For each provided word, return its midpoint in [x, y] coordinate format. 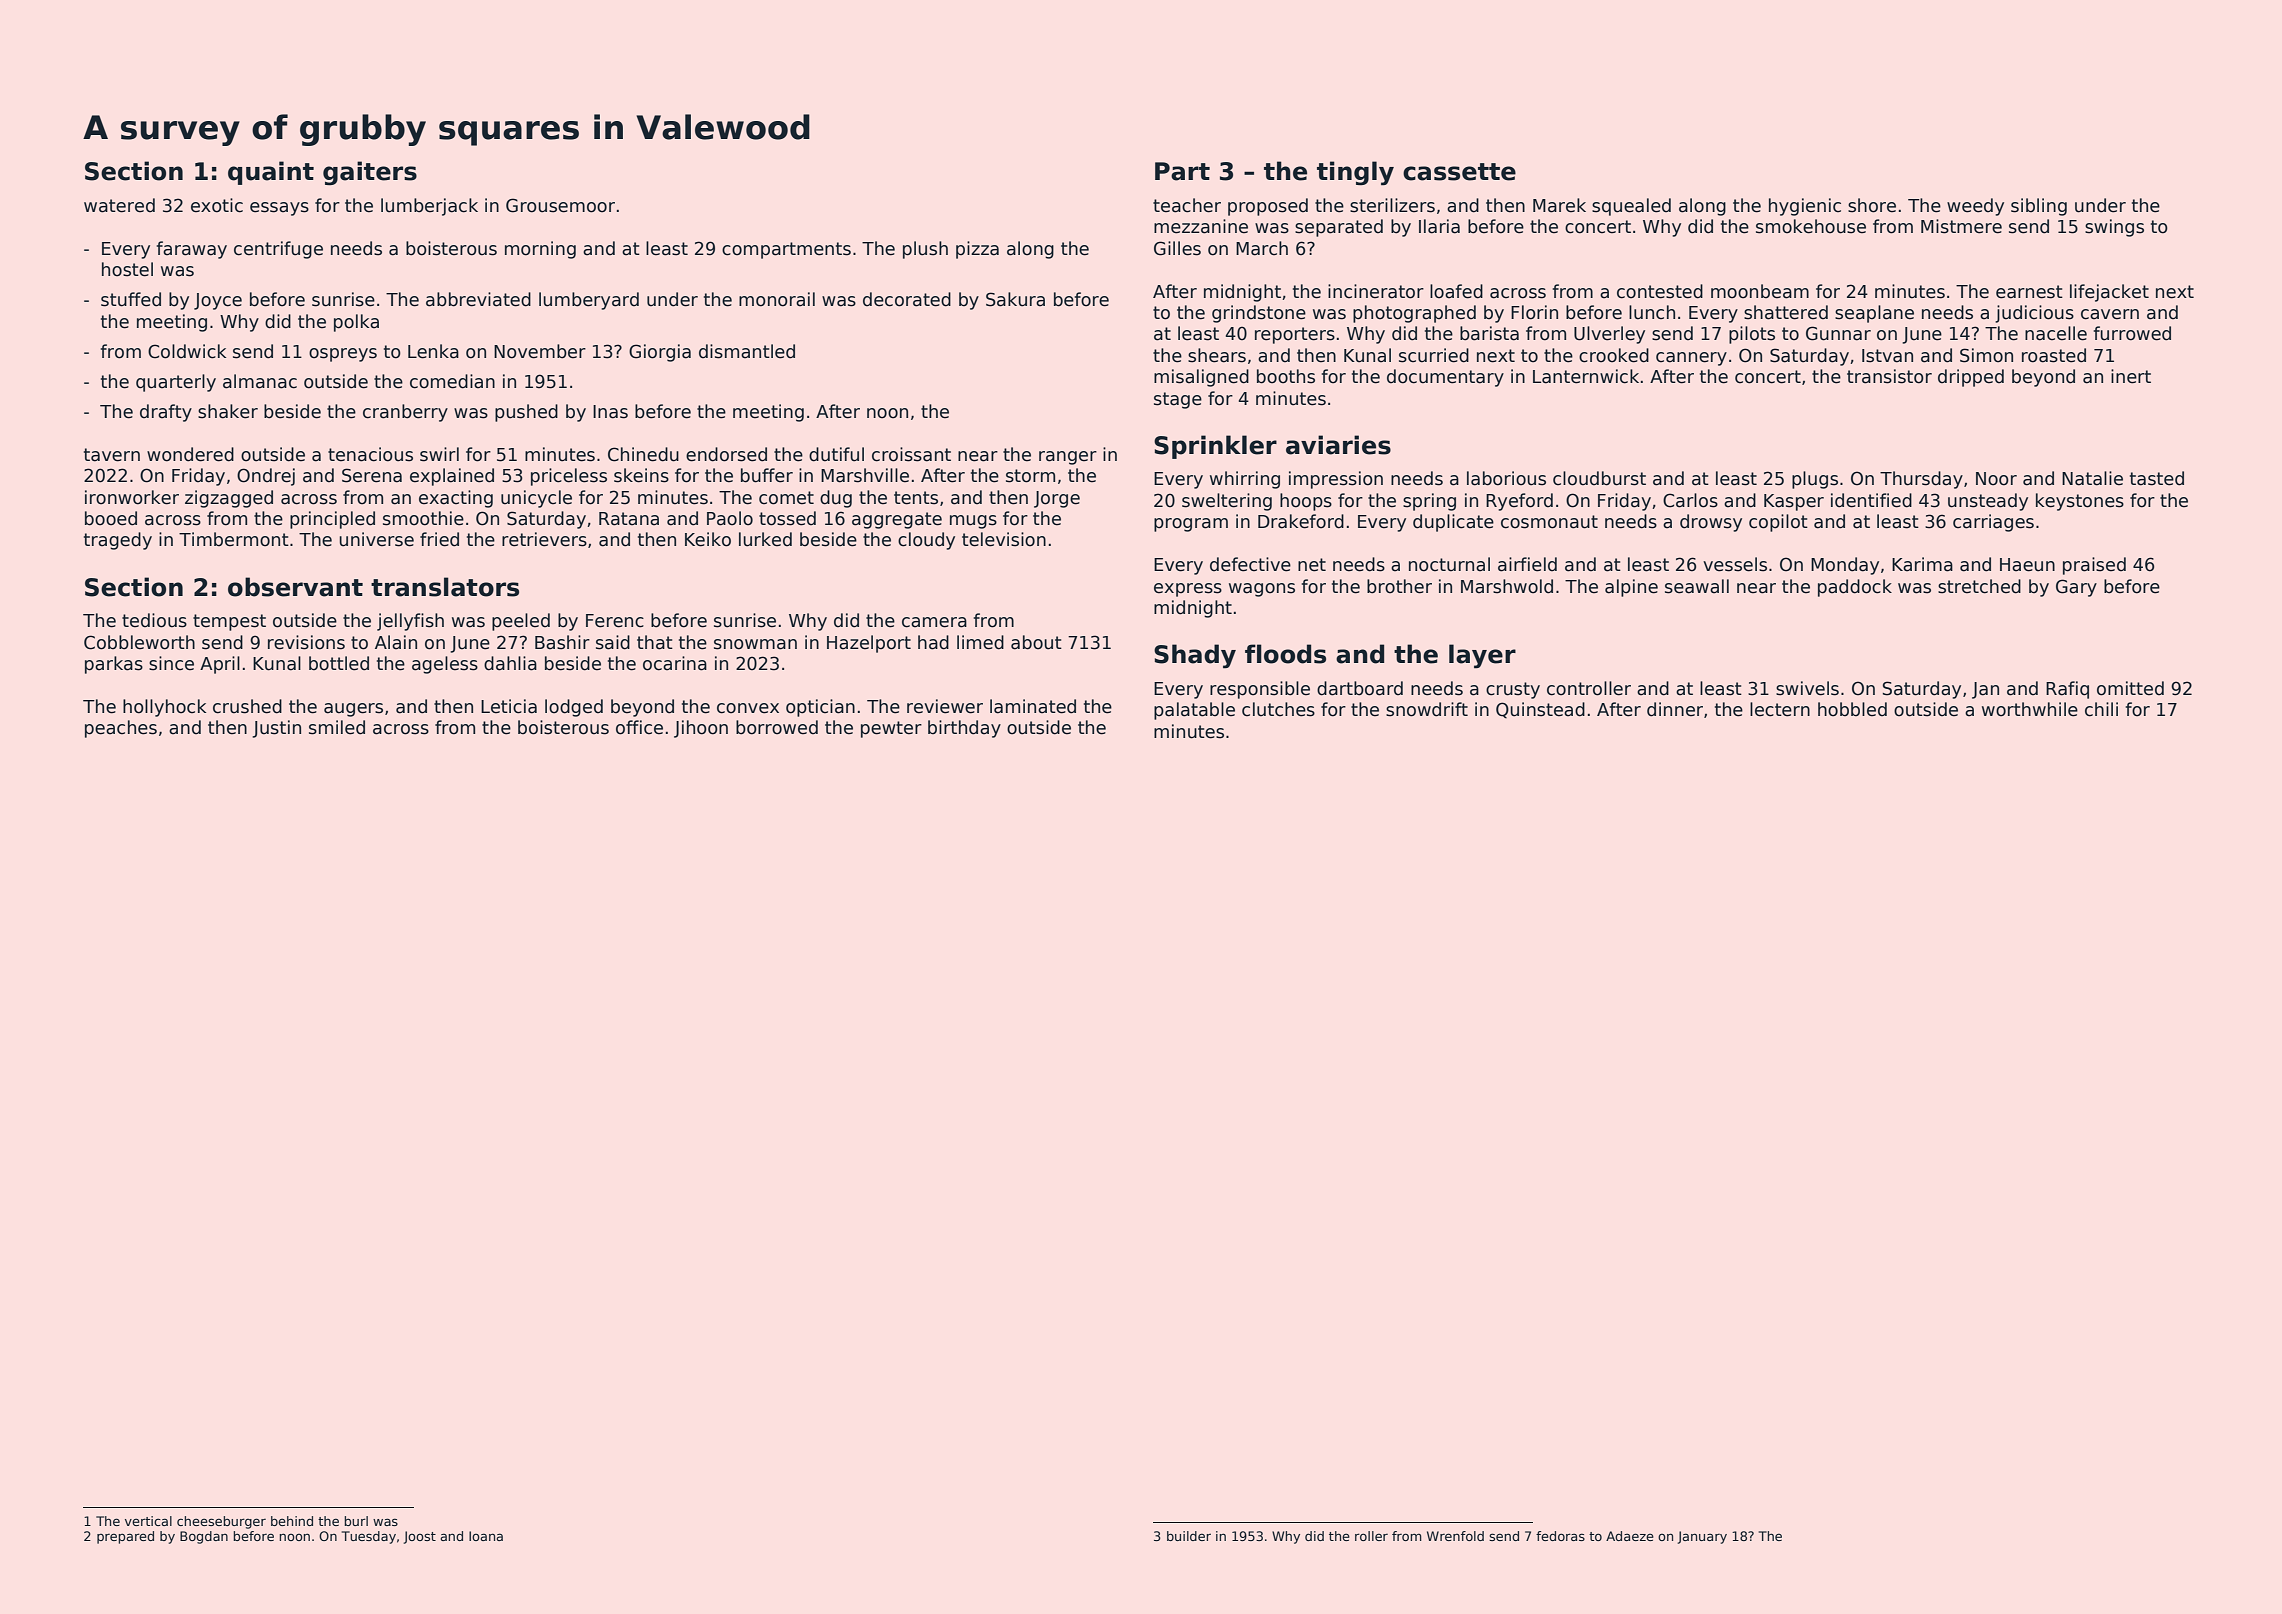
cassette [1459, 172]
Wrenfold [1455, 1536]
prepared [125, 1537]
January [1702, 1537]
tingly [1355, 173]
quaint [271, 173]
